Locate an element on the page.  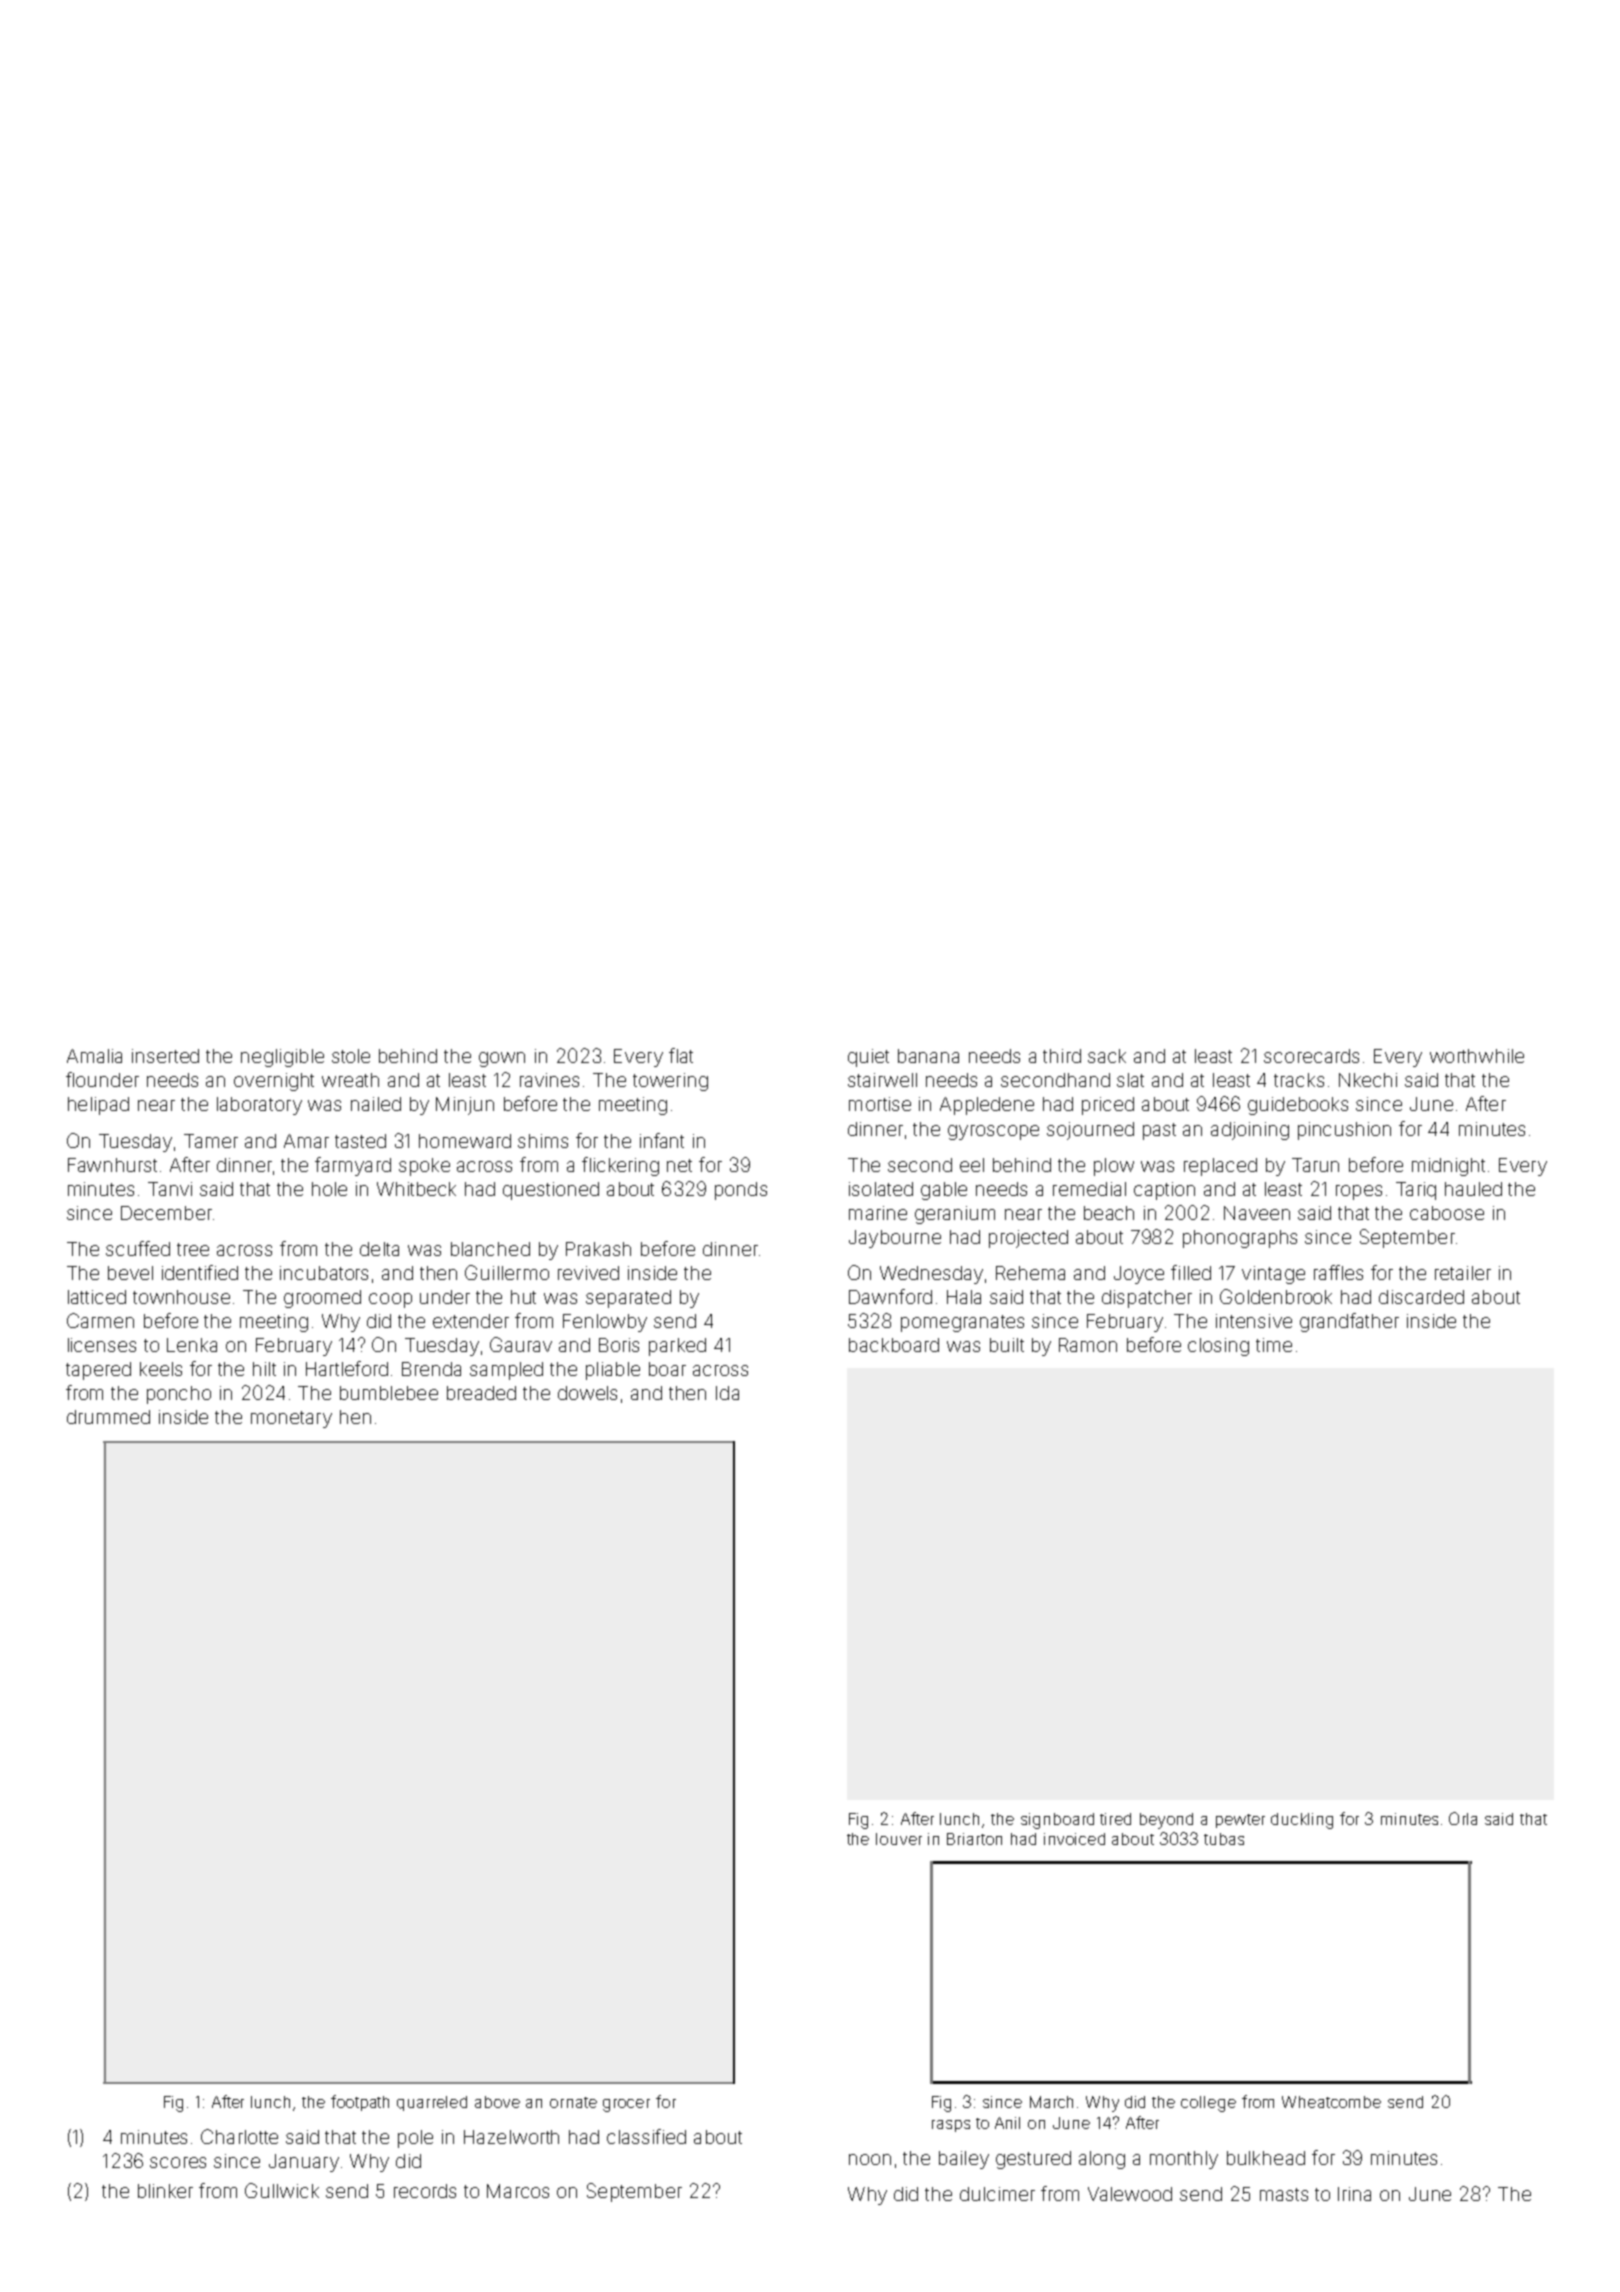
dowels is located at coordinates (587, 1393).
